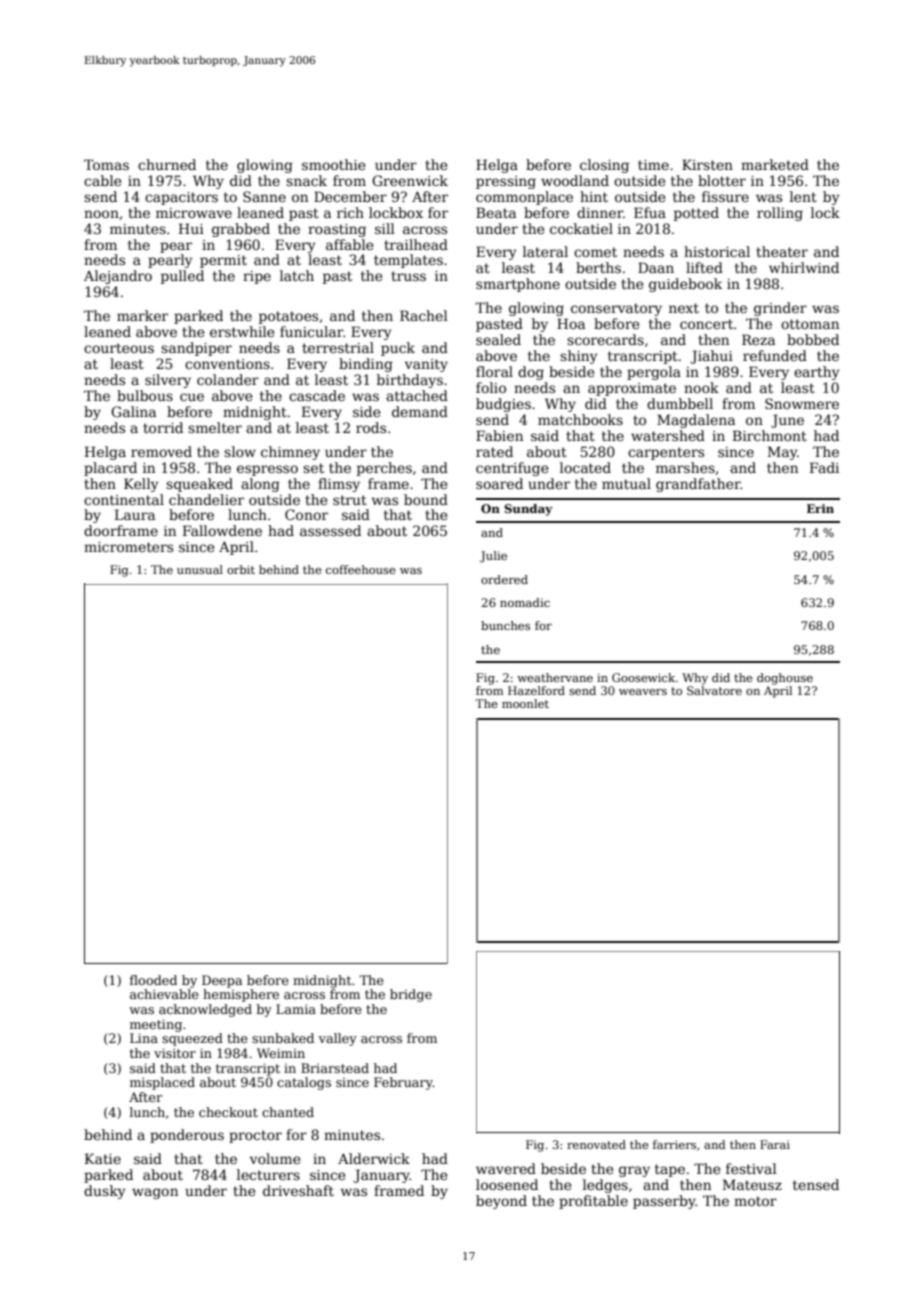 The width and height of the page is (924, 1308). What do you see at coordinates (524, 198) in the page?
I see `commonplace` at bounding box center [524, 198].
